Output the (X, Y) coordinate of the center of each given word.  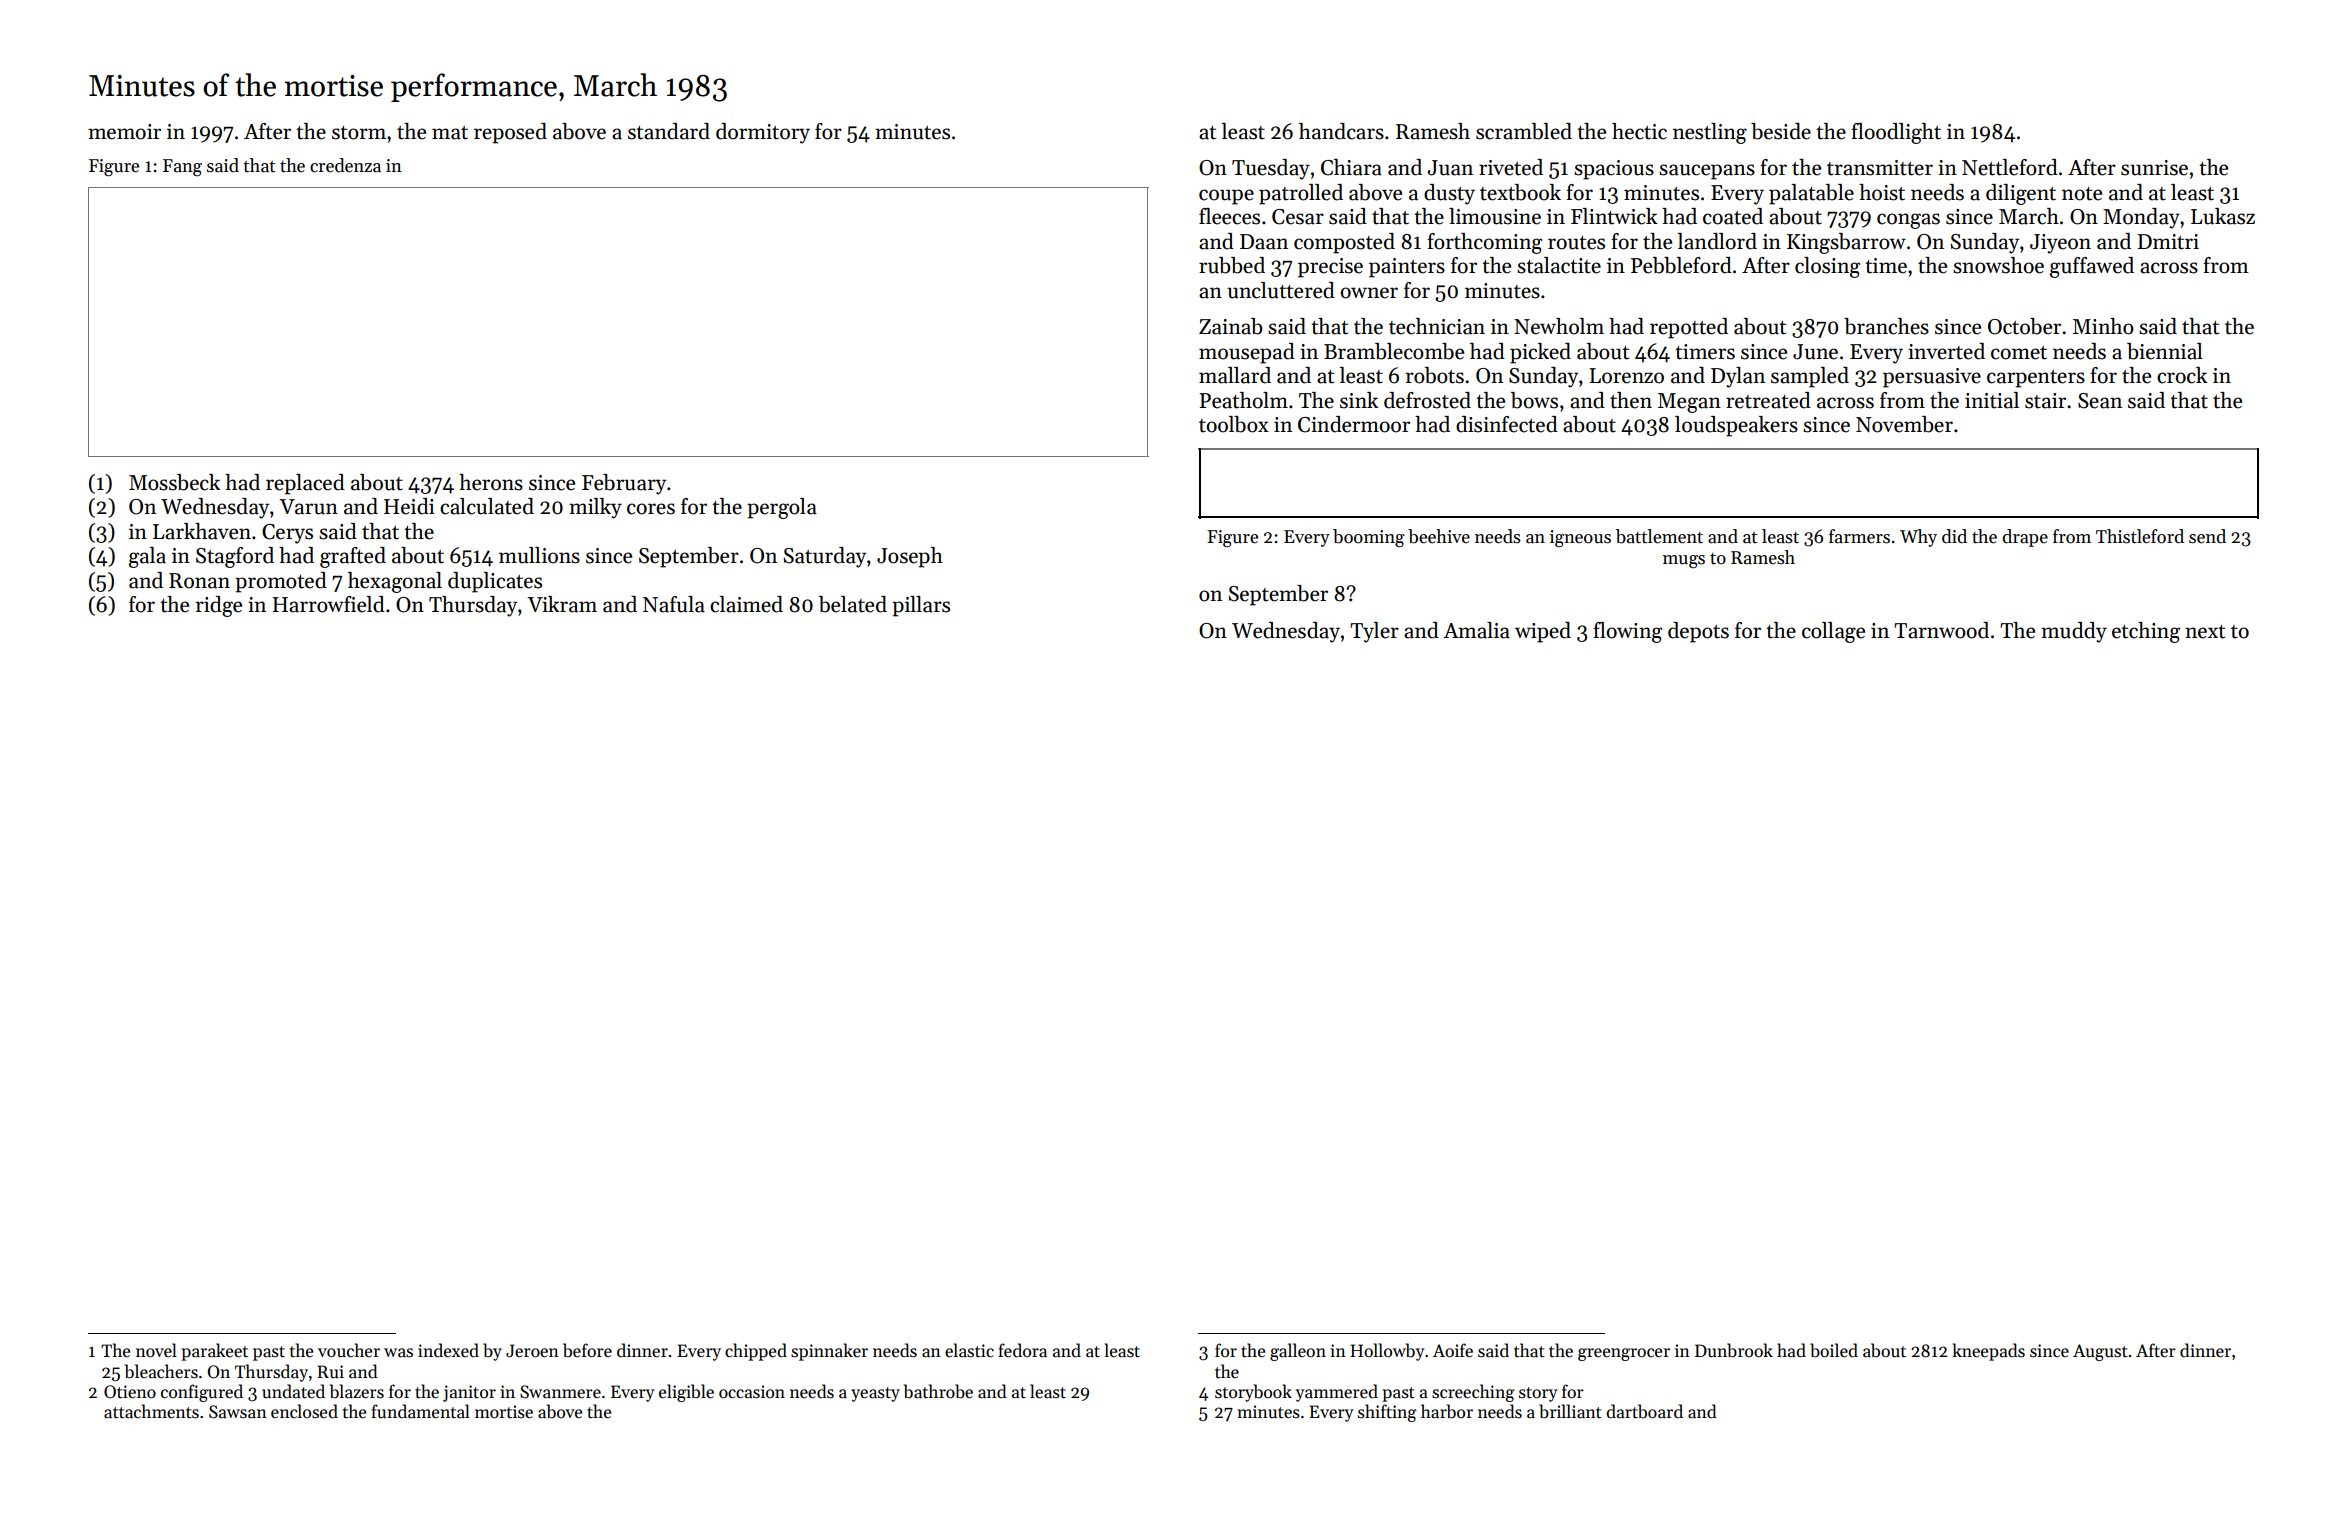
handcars (1341, 131)
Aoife (1453, 1350)
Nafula (674, 604)
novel (156, 1350)
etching (2146, 632)
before (587, 1350)
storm (359, 133)
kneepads (1988, 1352)
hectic (1639, 131)
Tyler (1374, 632)
